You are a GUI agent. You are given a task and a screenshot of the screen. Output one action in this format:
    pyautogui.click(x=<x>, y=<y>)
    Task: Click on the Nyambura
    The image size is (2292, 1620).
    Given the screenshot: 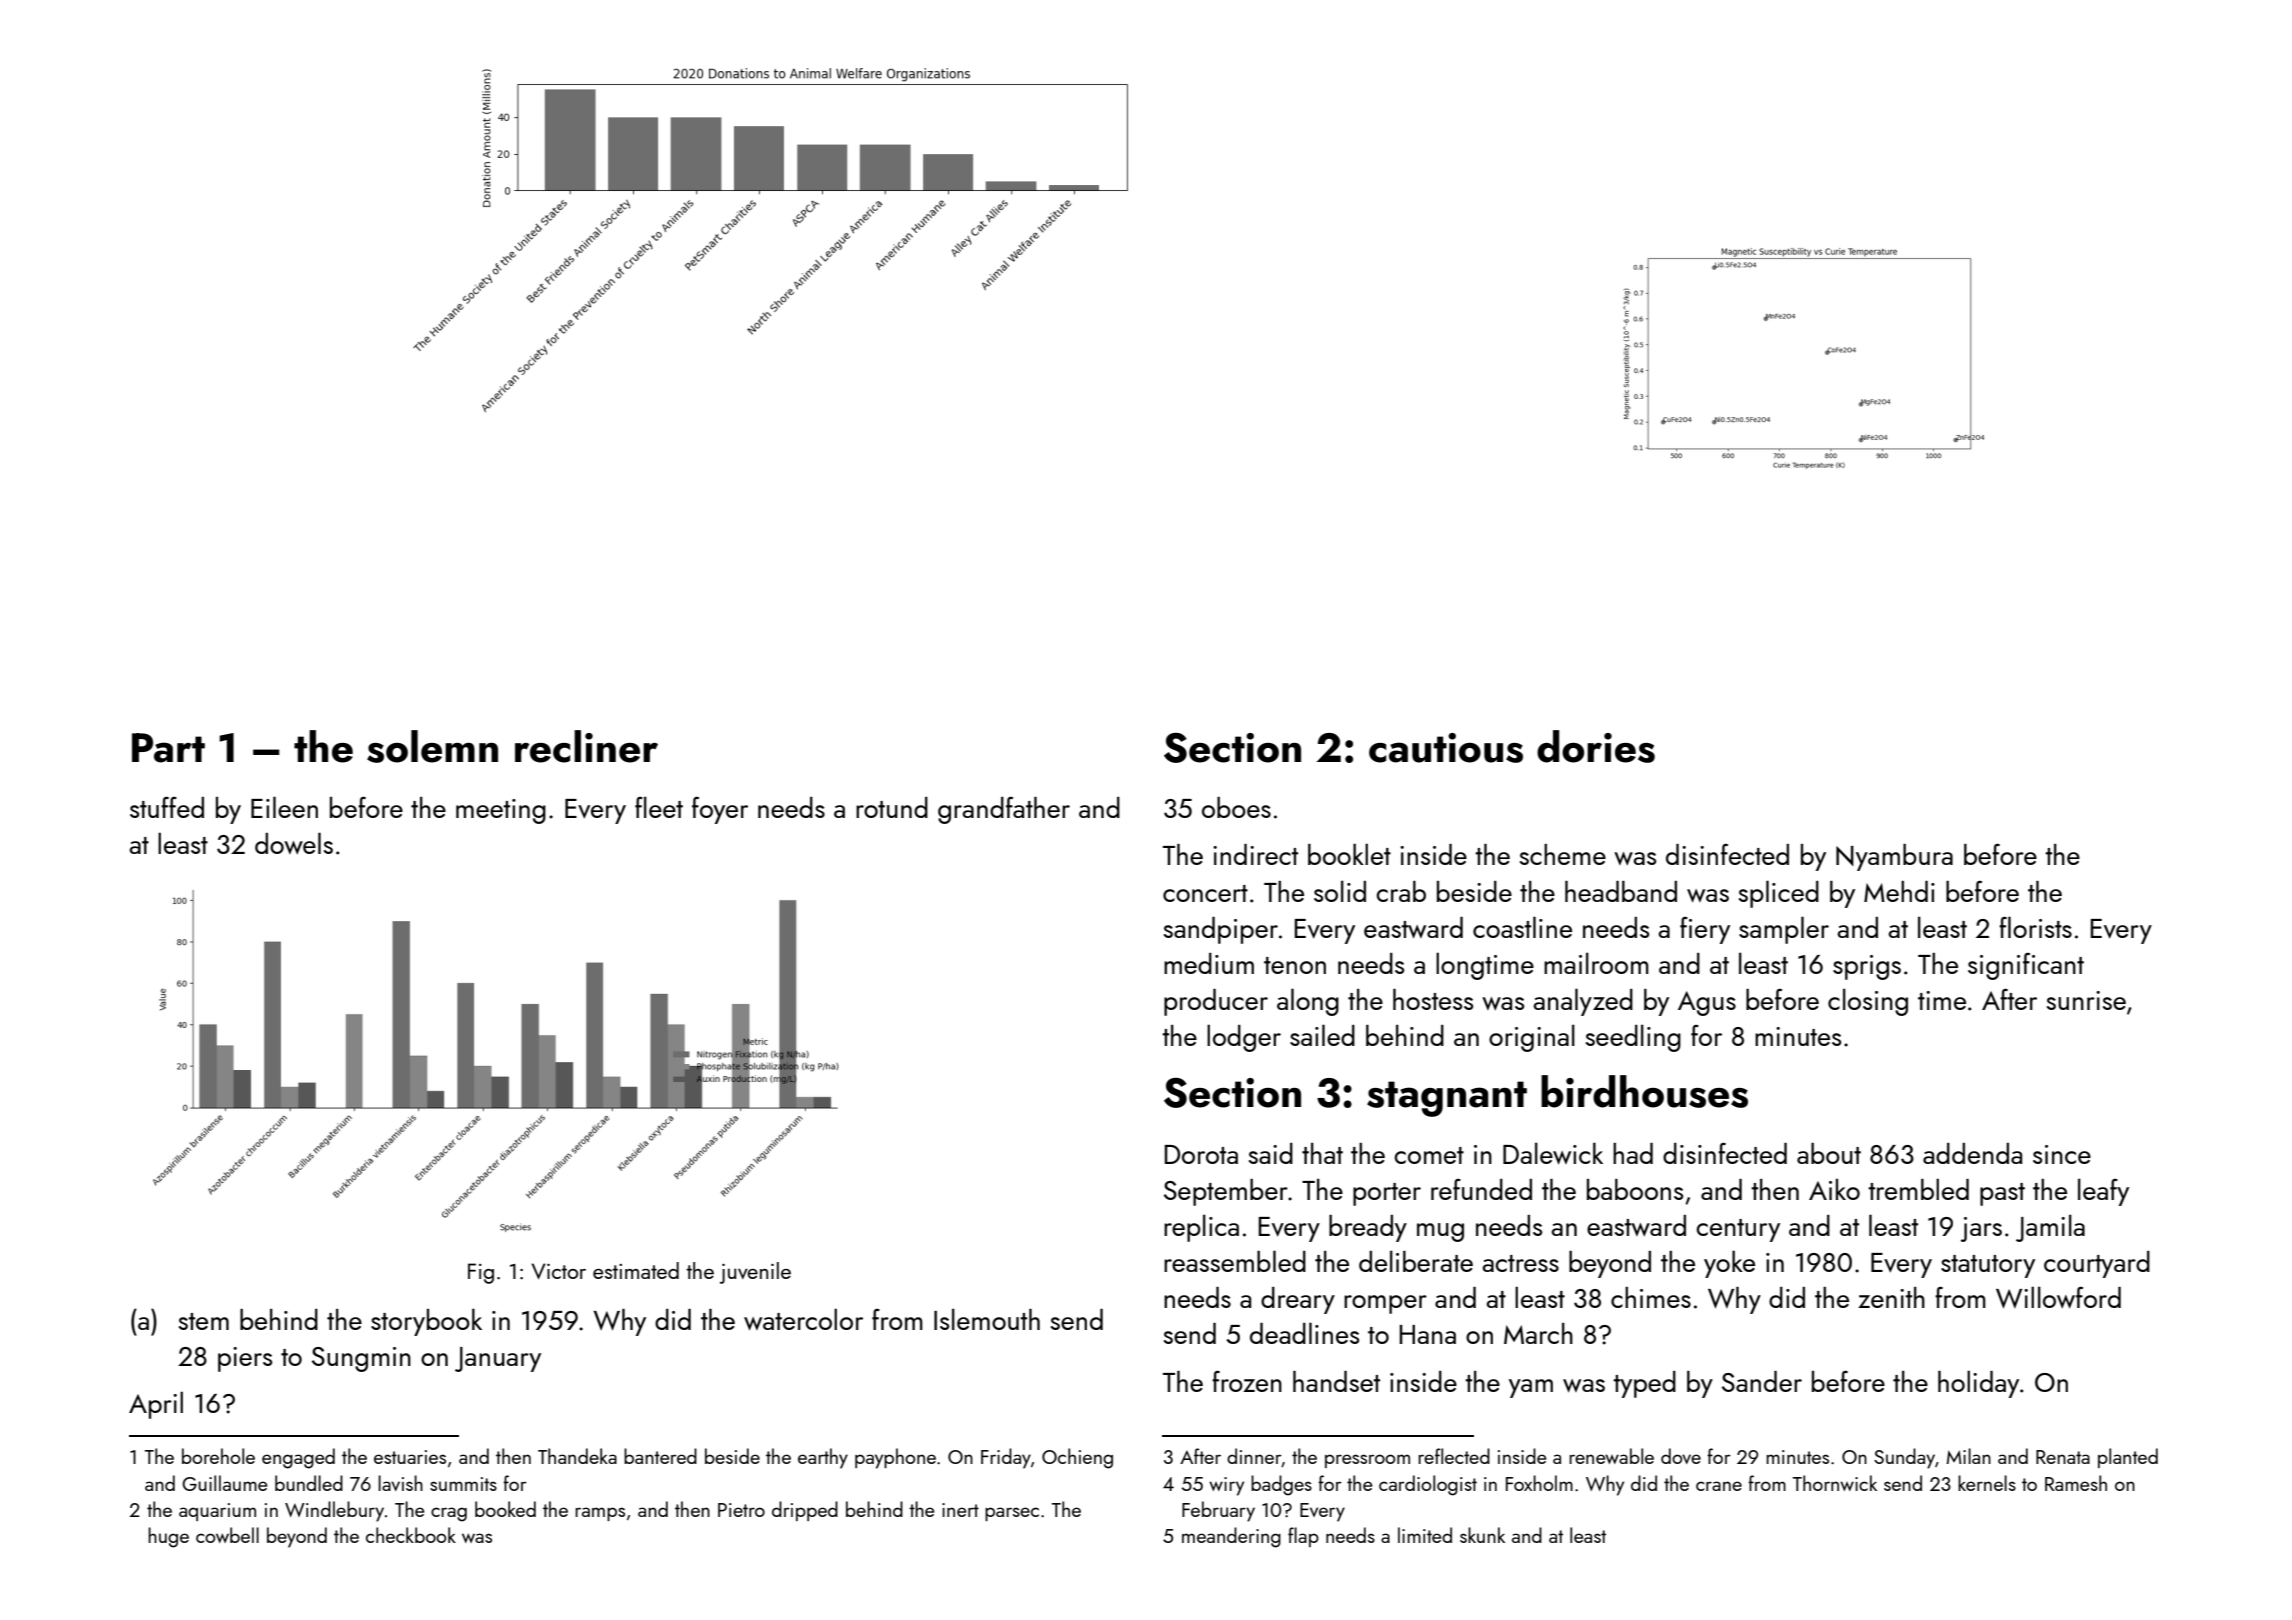 What is the action you would take?
    pyautogui.click(x=1894, y=857)
